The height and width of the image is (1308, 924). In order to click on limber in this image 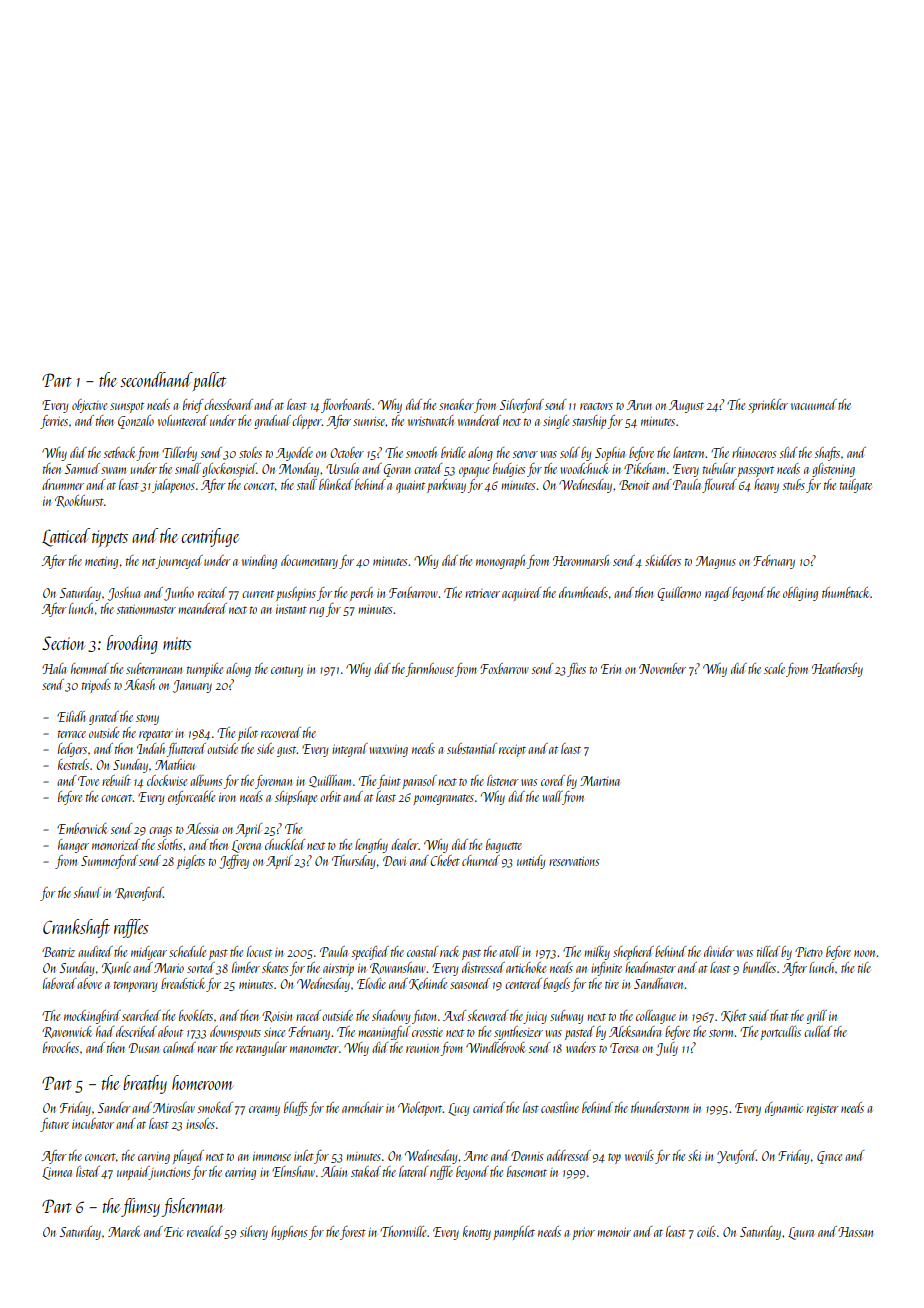, I will do `click(246, 967)`.
